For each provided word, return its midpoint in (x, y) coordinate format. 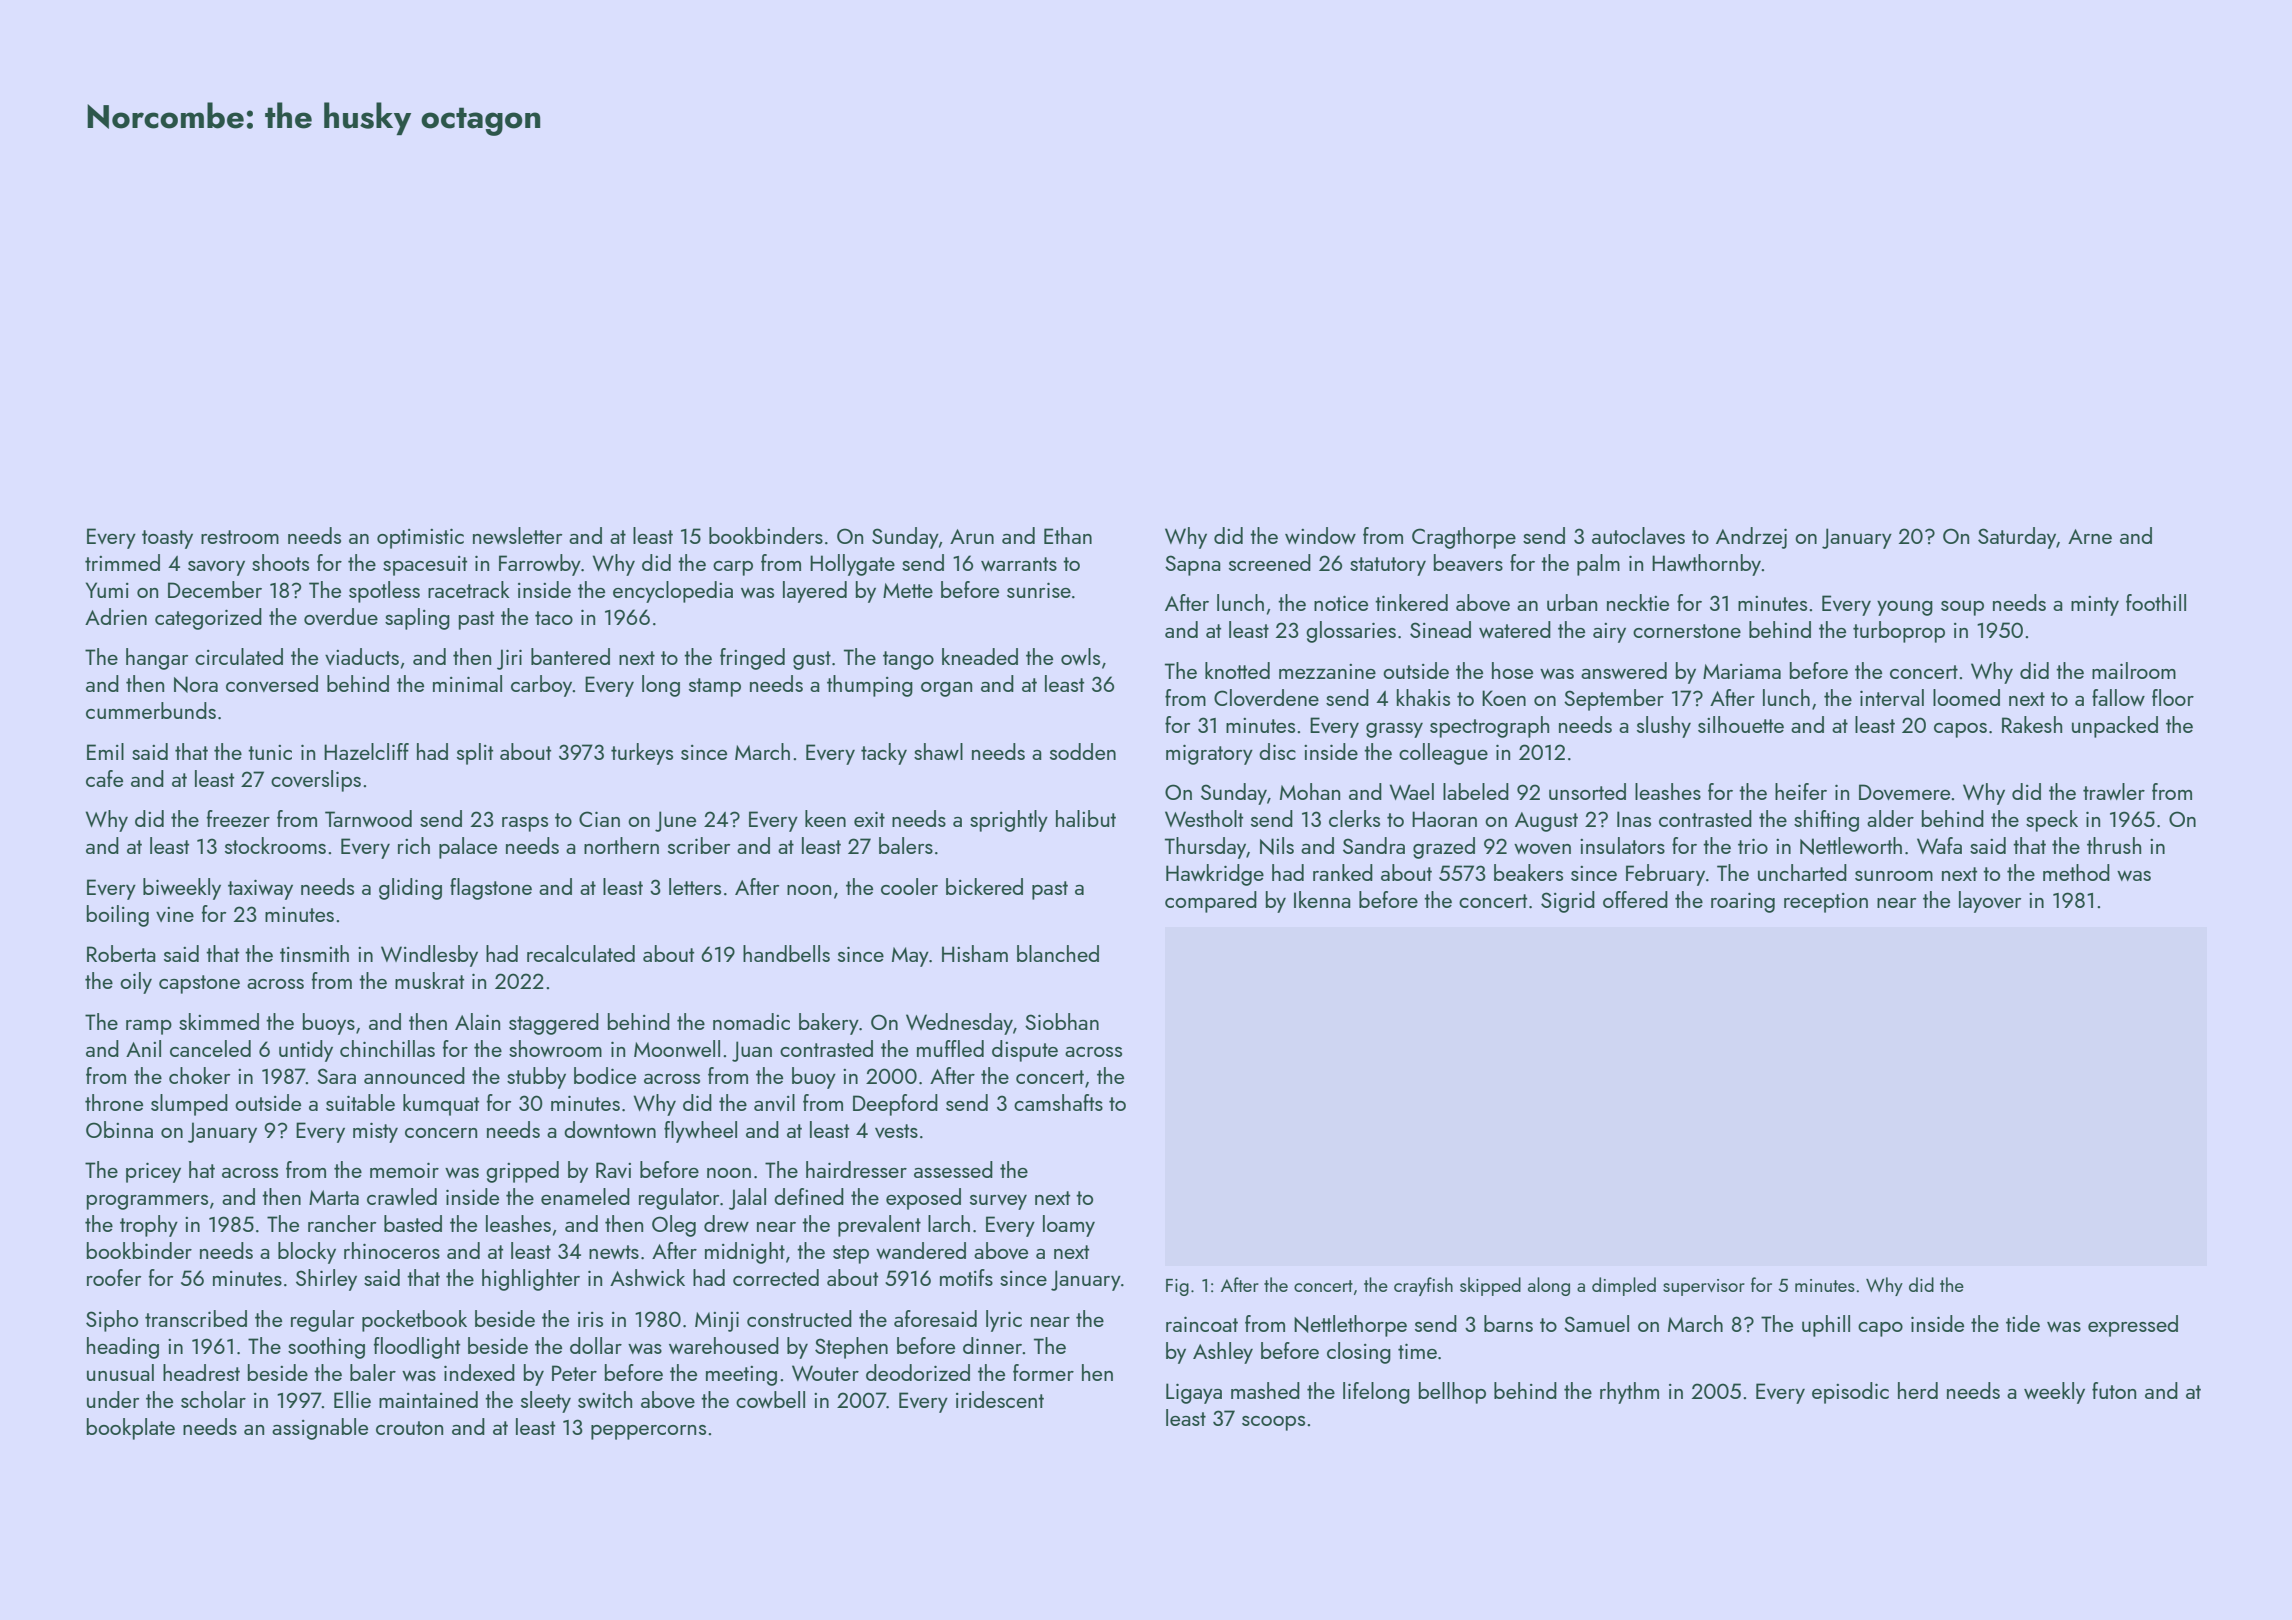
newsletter (517, 535)
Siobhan (1062, 1021)
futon (2114, 1390)
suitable (360, 1102)
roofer (114, 1277)
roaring (1743, 902)
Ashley (1223, 1353)
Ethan (1068, 535)
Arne (2090, 536)
